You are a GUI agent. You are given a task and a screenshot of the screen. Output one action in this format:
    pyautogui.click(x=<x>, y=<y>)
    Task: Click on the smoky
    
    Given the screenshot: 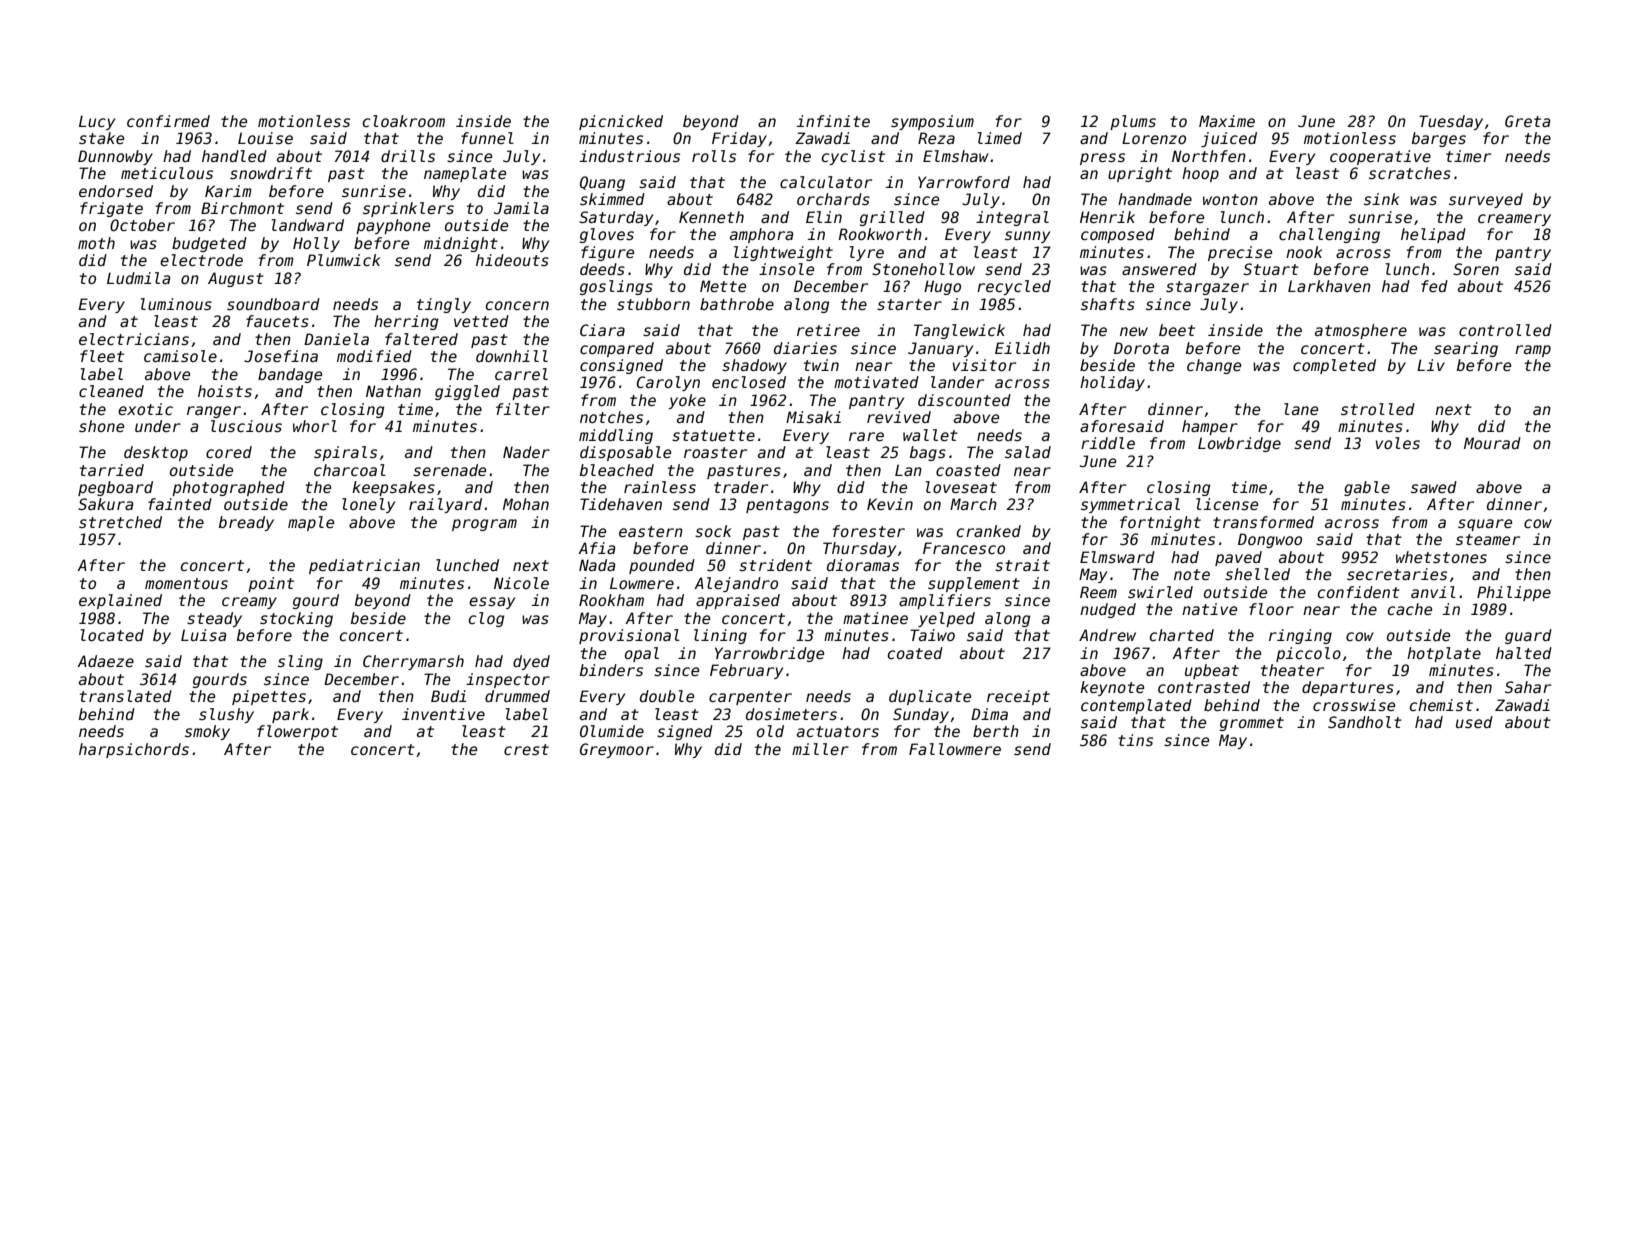 What is the action you would take?
    pyautogui.click(x=207, y=732)
